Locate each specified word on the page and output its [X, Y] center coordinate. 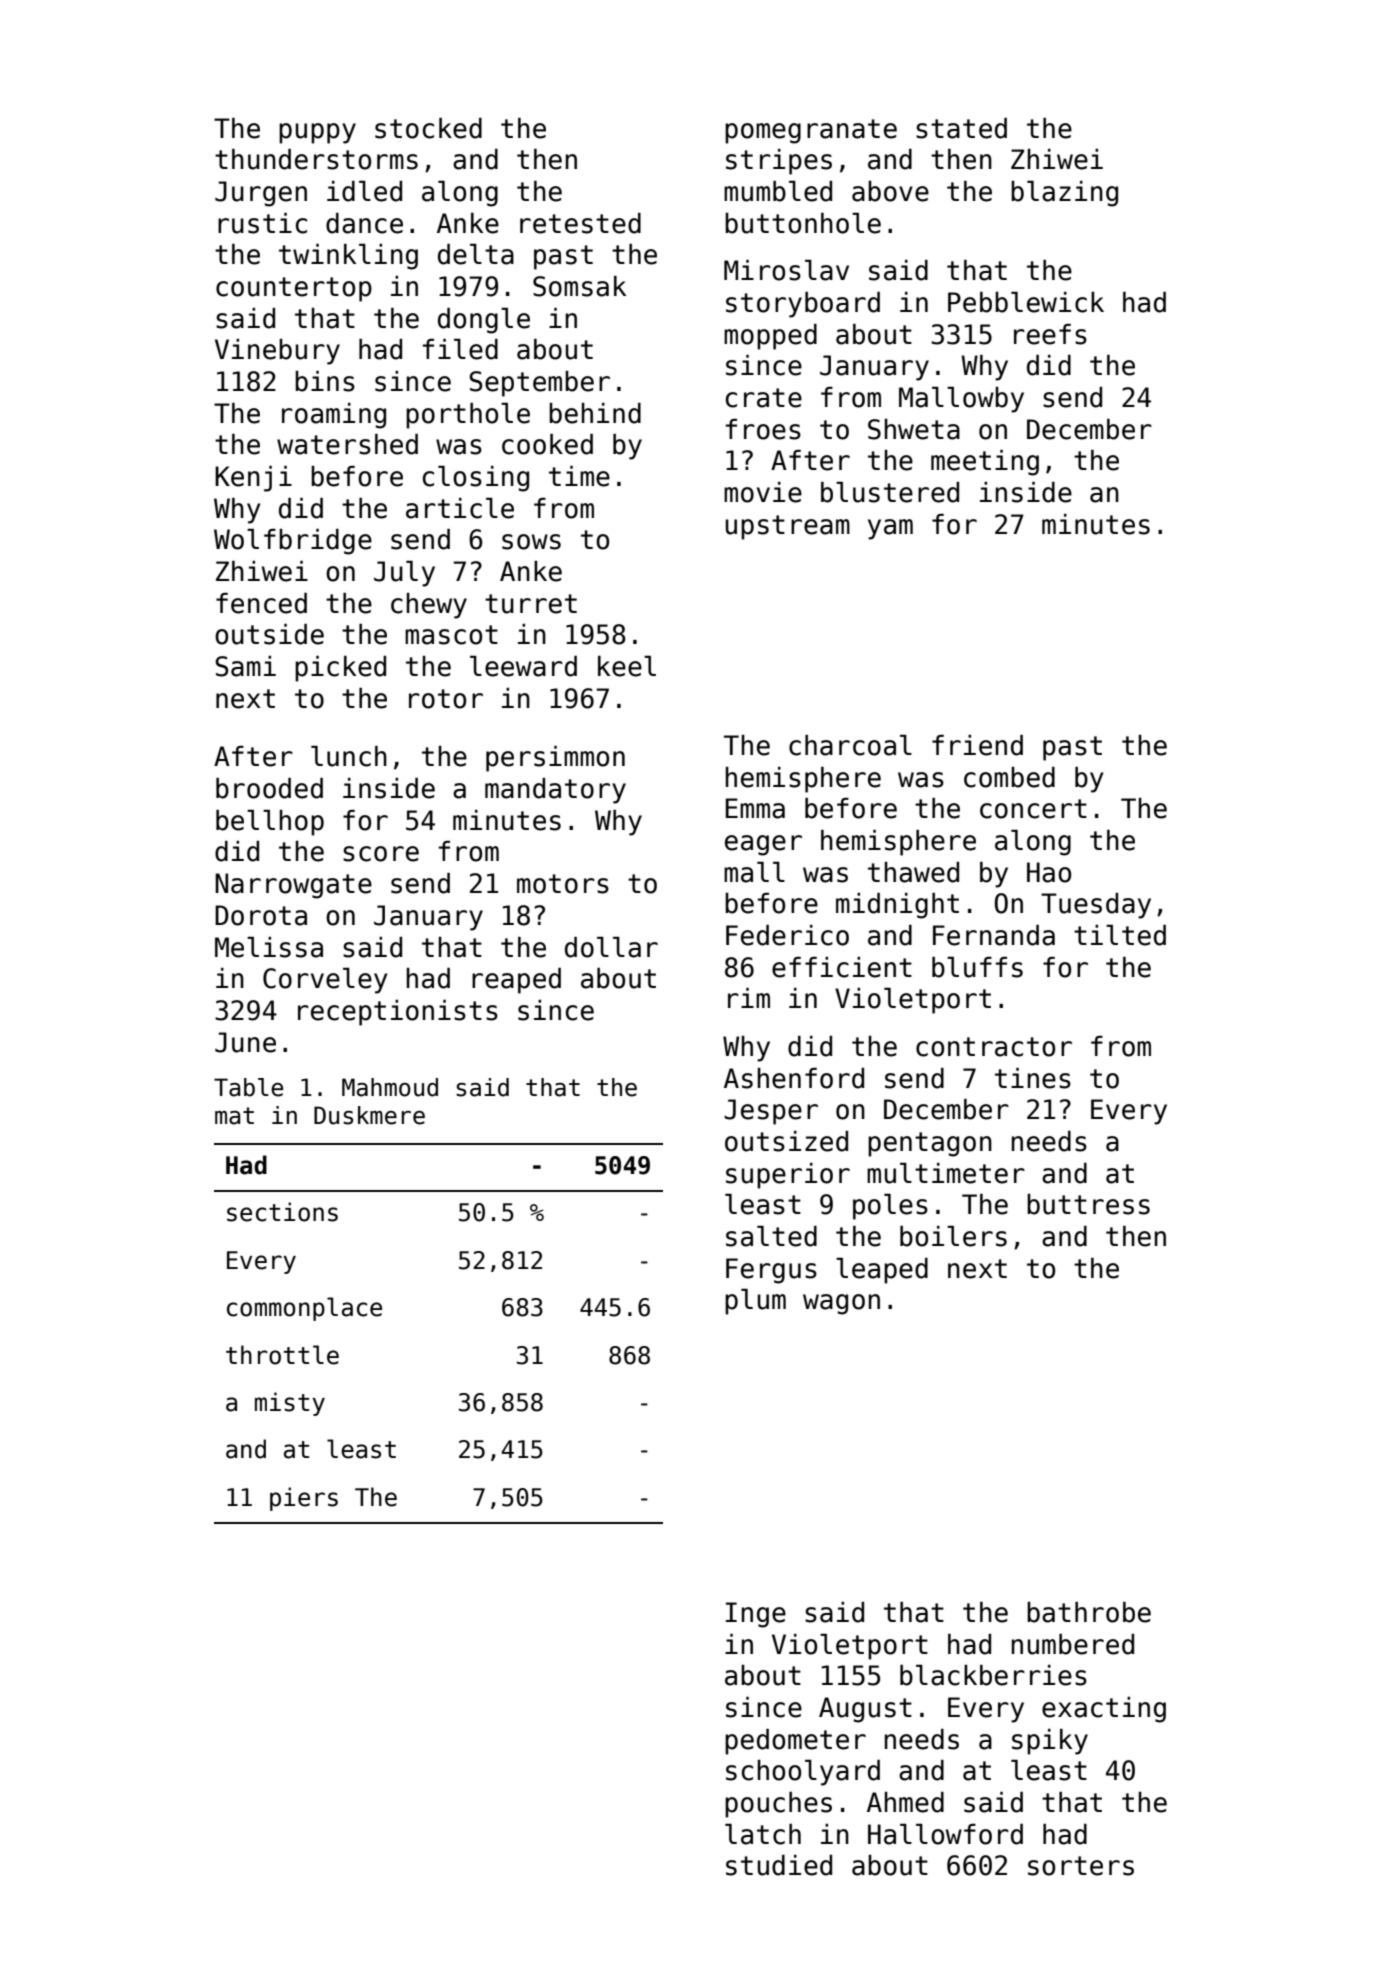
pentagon [930, 1144]
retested [580, 223]
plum [755, 1302]
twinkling [348, 257]
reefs [1050, 334]
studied [779, 1865]
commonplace [304, 1309]
